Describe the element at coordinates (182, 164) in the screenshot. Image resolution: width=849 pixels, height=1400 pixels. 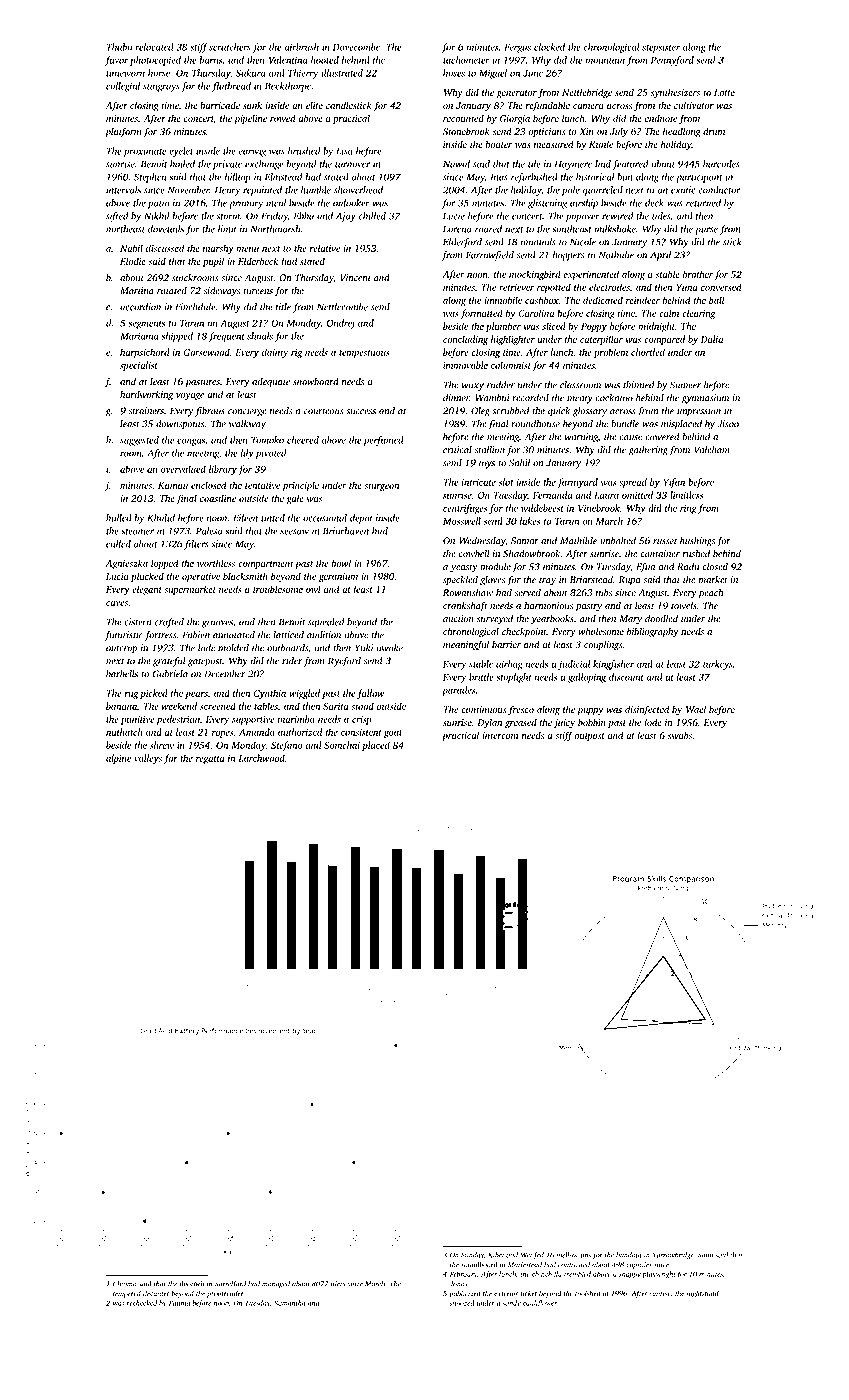
I see `boiled` at that location.
